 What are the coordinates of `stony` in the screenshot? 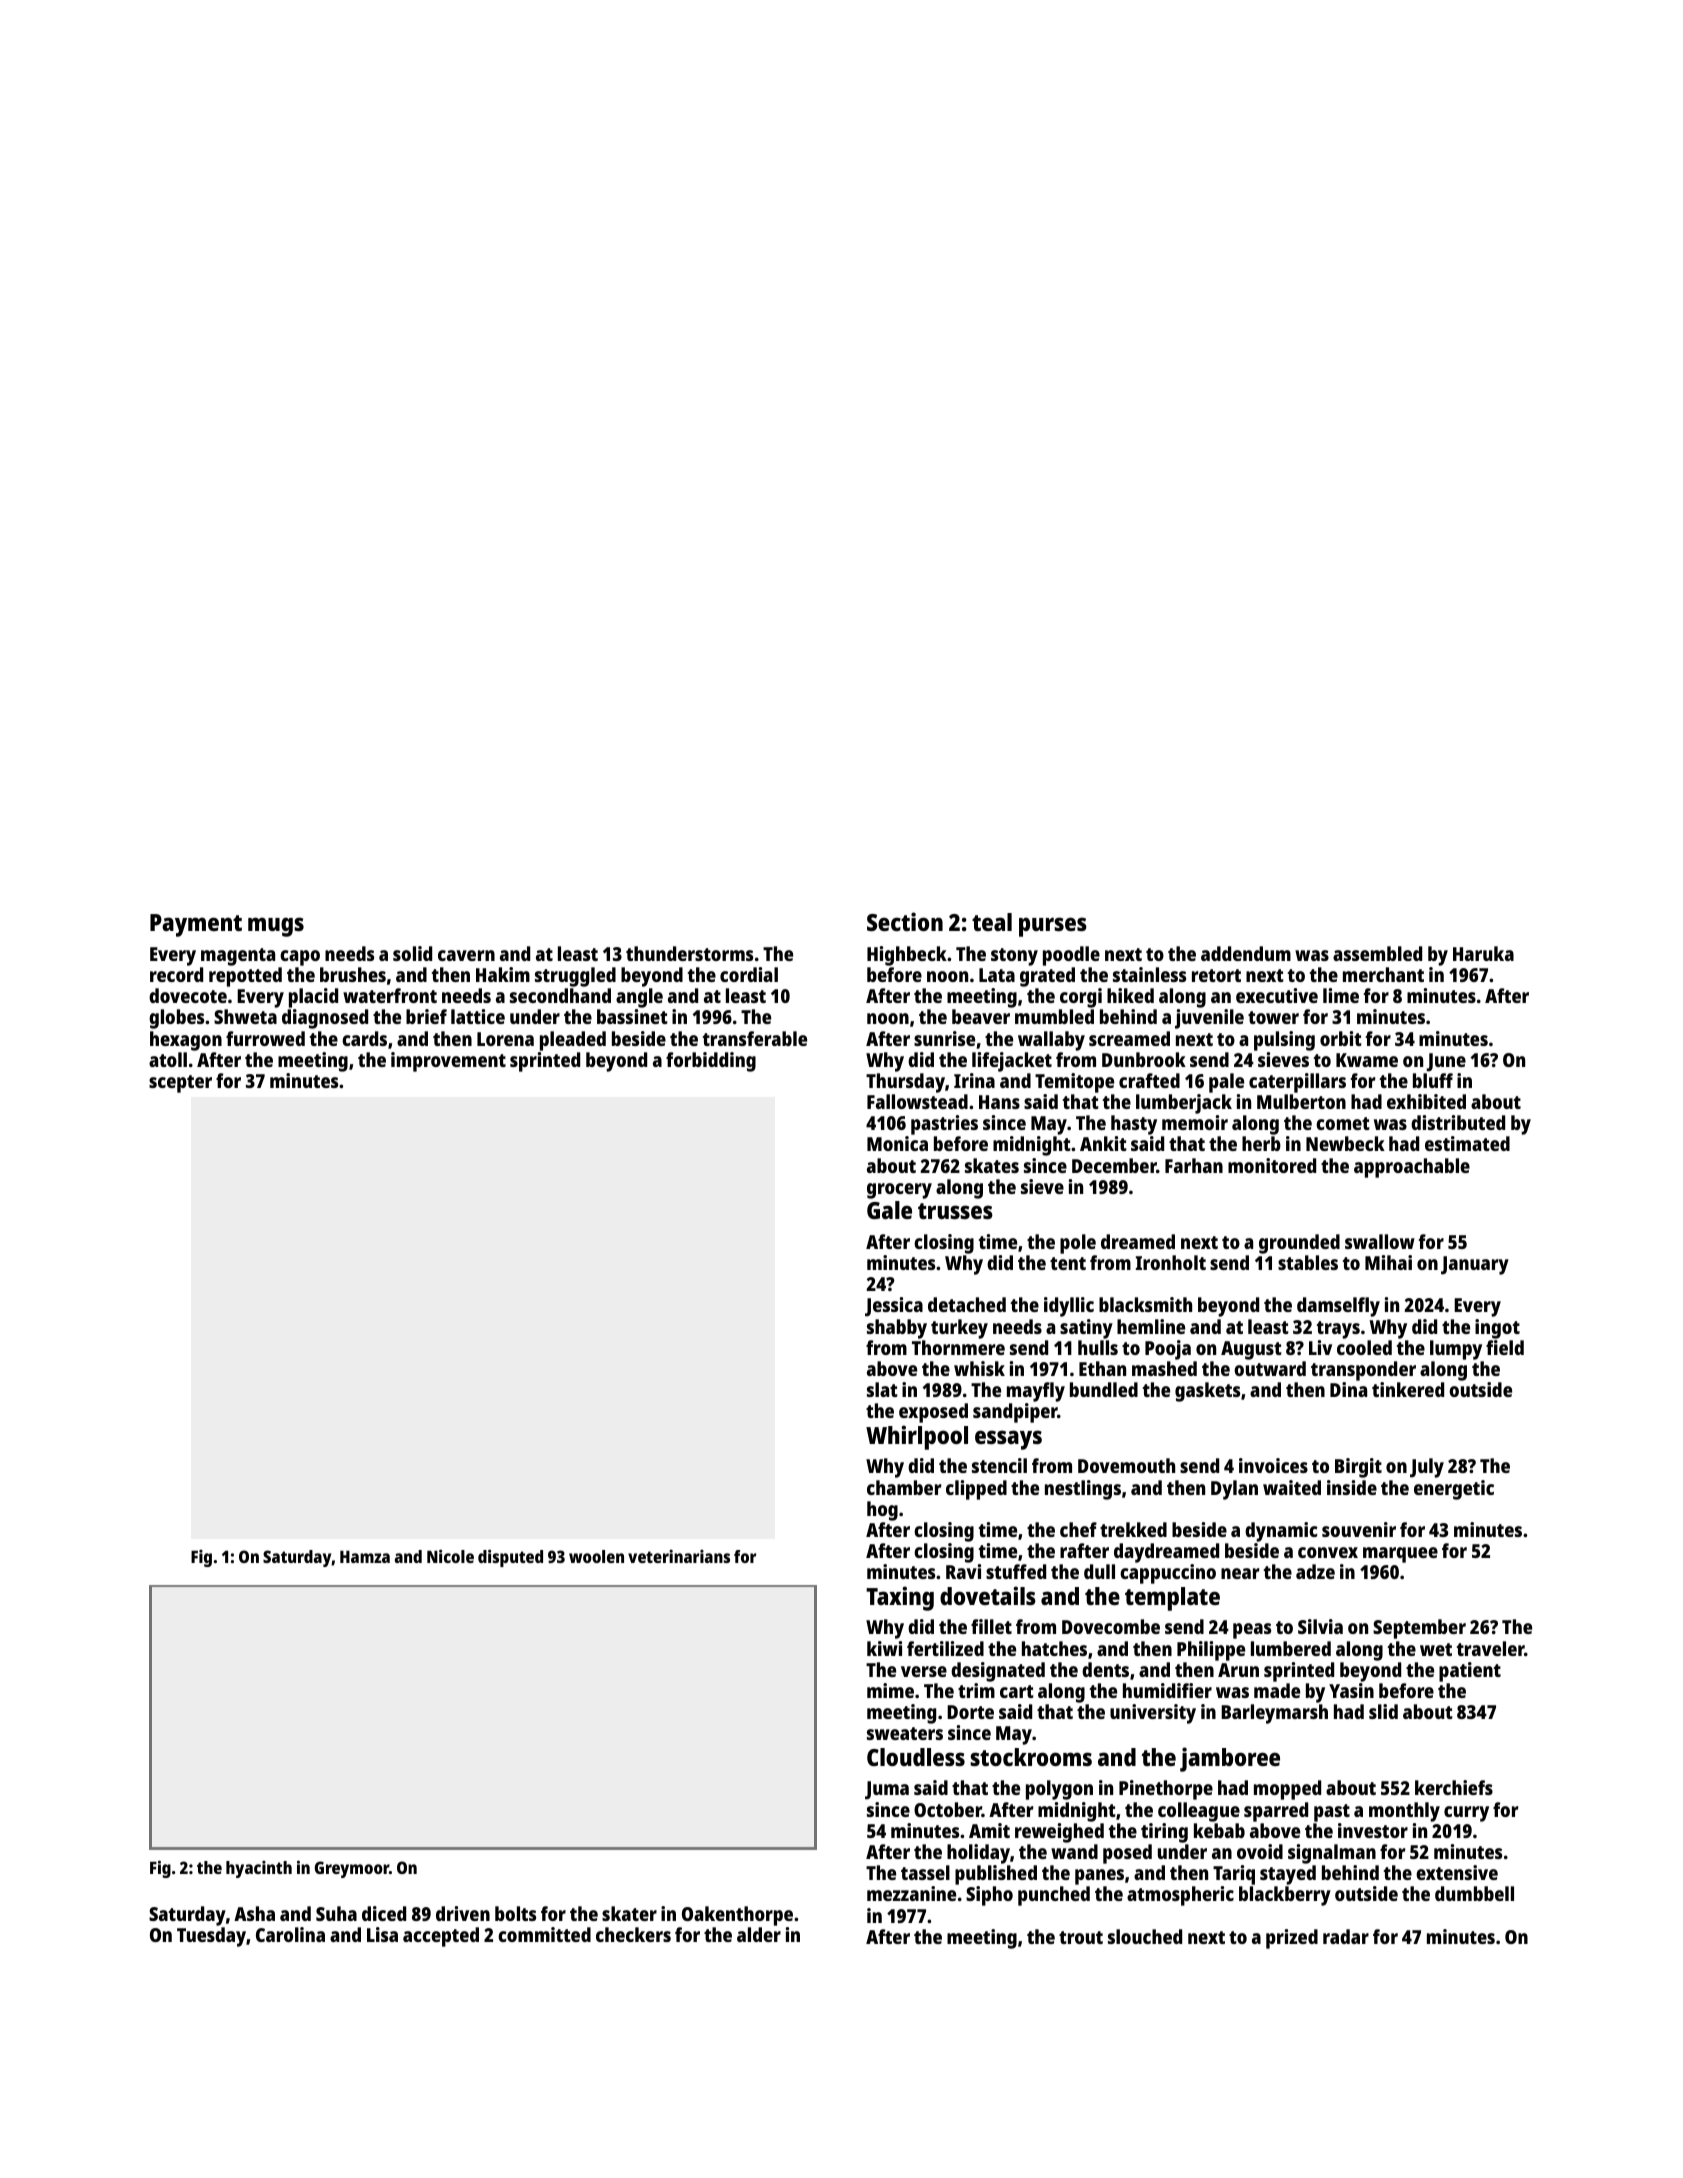 It's located at (1014, 957).
